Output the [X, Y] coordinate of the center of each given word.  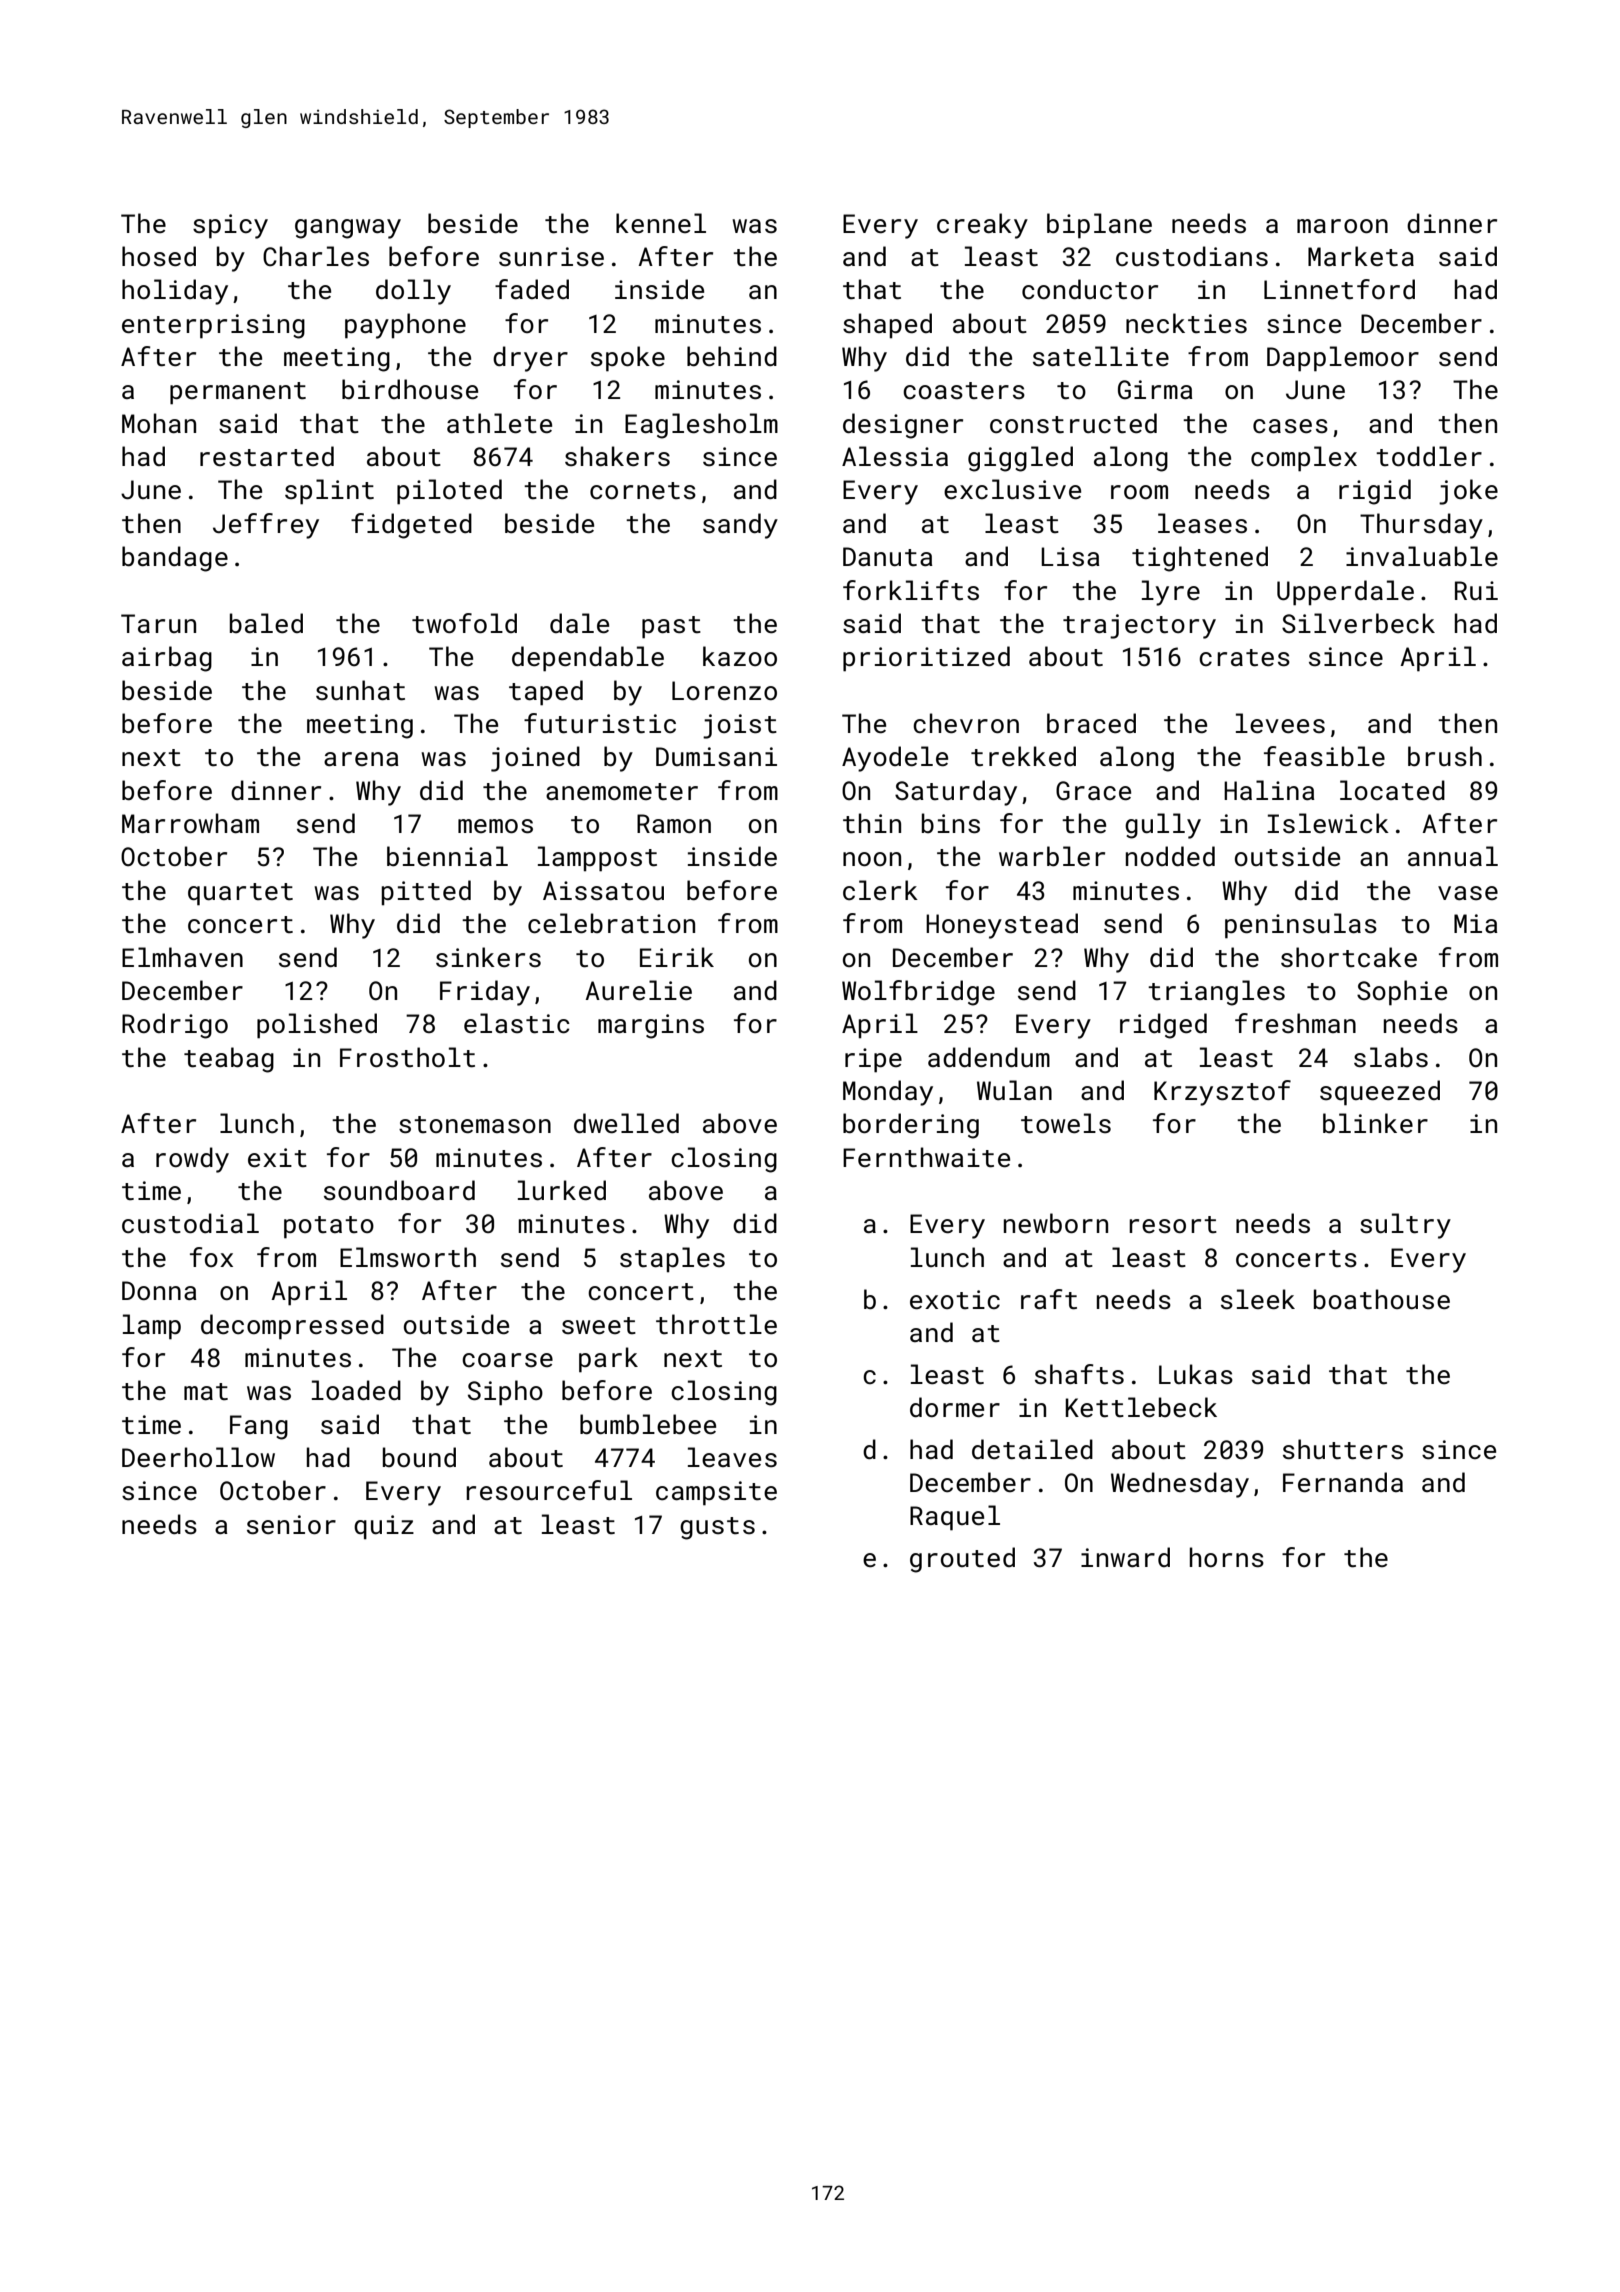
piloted [449, 492]
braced [1091, 723]
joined [535, 759]
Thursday [1421, 526]
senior [291, 1525]
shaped [887, 326]
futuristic [600, 723]
